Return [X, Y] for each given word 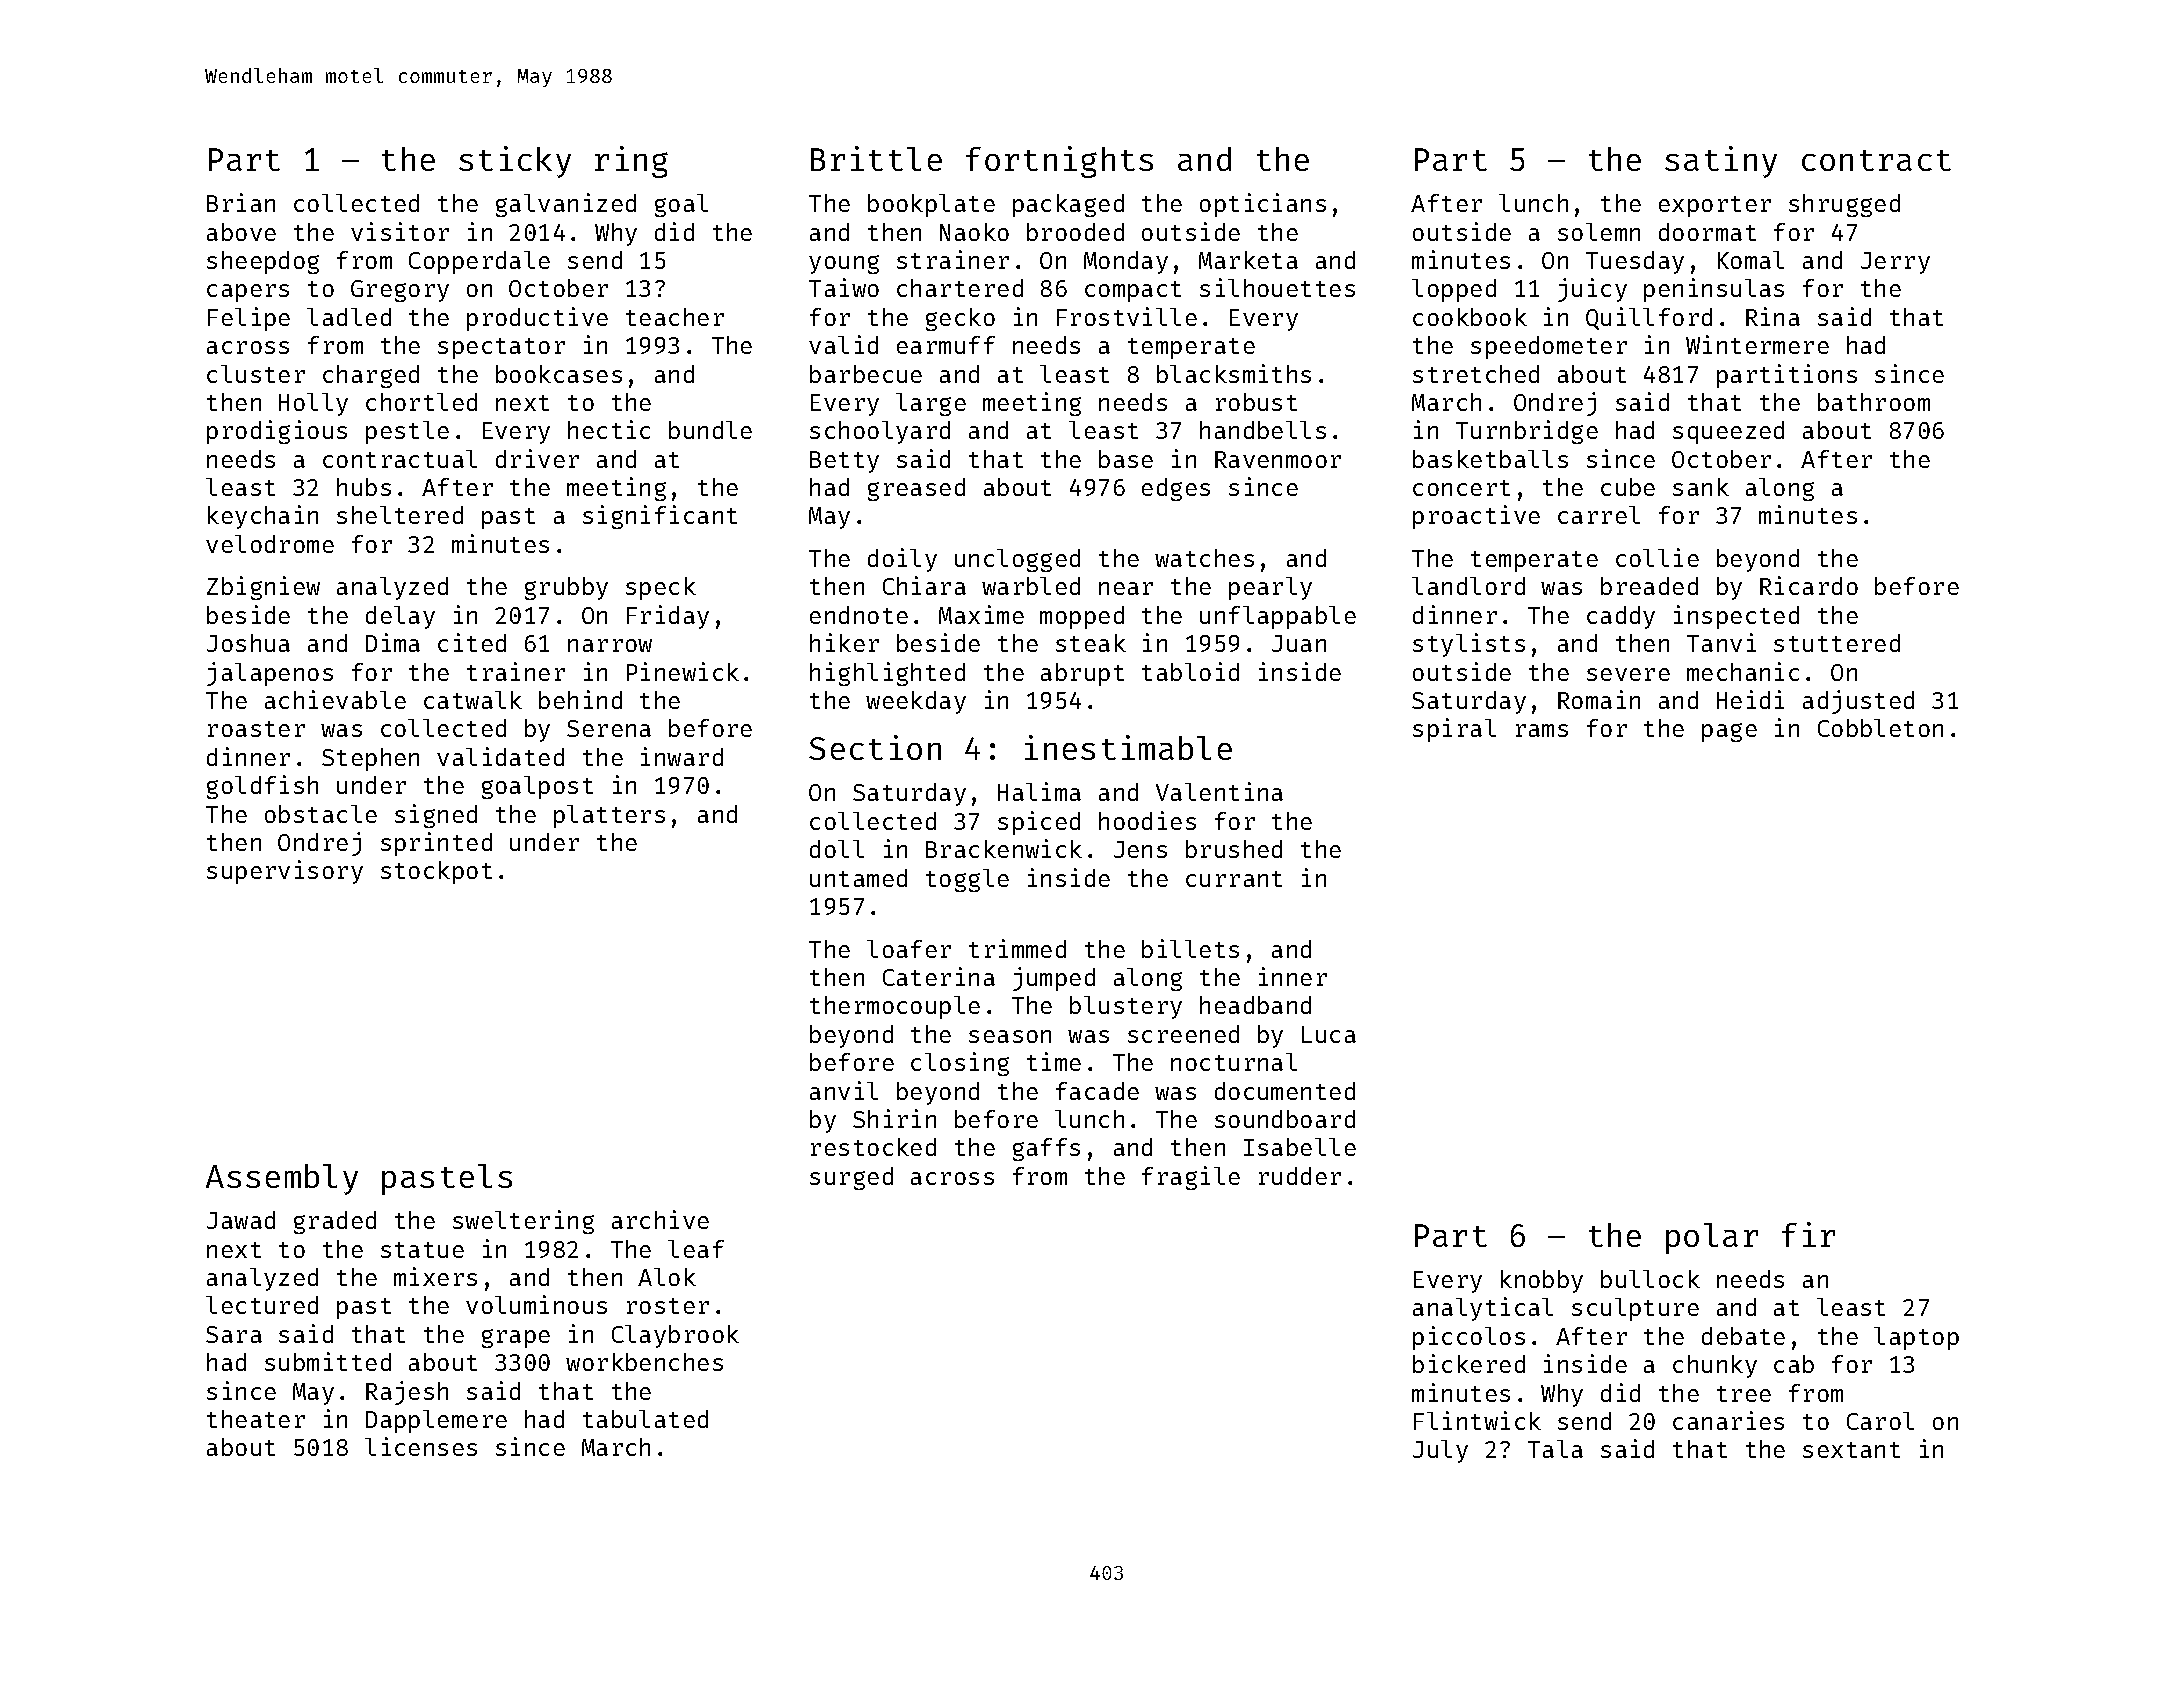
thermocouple [895, 1007]
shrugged [1844, 205]
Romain [1599, 699]
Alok [667, 1277]
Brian [241, 202]
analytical [1483, 1309]
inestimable [1128, 747]
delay [400, 617]
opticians [1263, 205]
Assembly [282, 1179]
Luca [1329, 1034]
